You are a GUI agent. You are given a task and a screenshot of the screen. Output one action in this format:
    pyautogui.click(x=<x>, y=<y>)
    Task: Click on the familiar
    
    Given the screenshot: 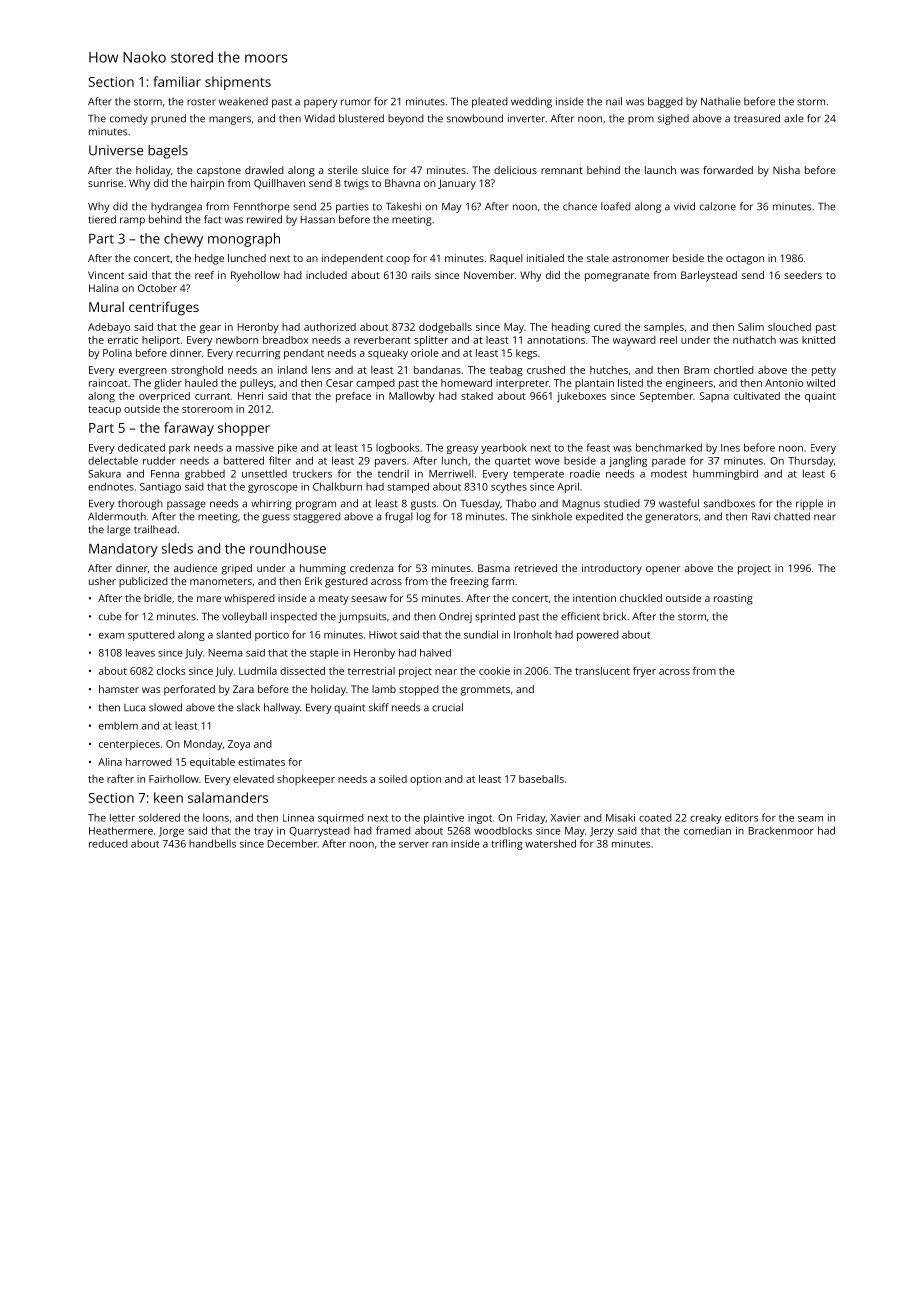 What is the action you would take?
    pyautogui.click(x=177, y=81)
